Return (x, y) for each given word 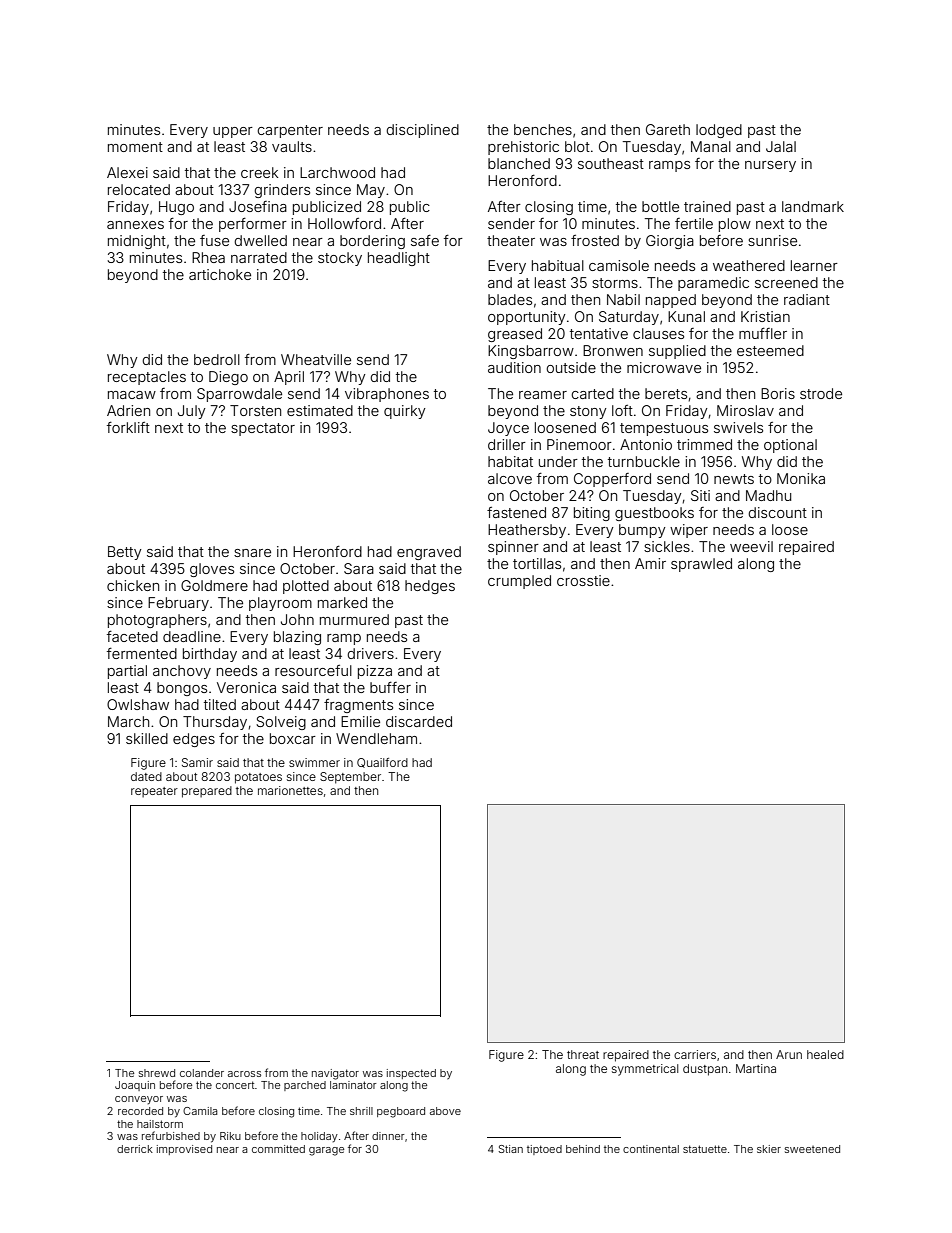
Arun (789, 1054)
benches (543, 129)
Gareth (668, 129)
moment (135, 147)
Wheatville (316, 359)
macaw (132, 395)
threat (583, 1054)
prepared (207, 792)
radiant (807, 299)
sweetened (812, 1149)
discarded (419, 721)
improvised (184, 1150)
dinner (388, 1136)
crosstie (583, 580)
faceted (132, 636)
